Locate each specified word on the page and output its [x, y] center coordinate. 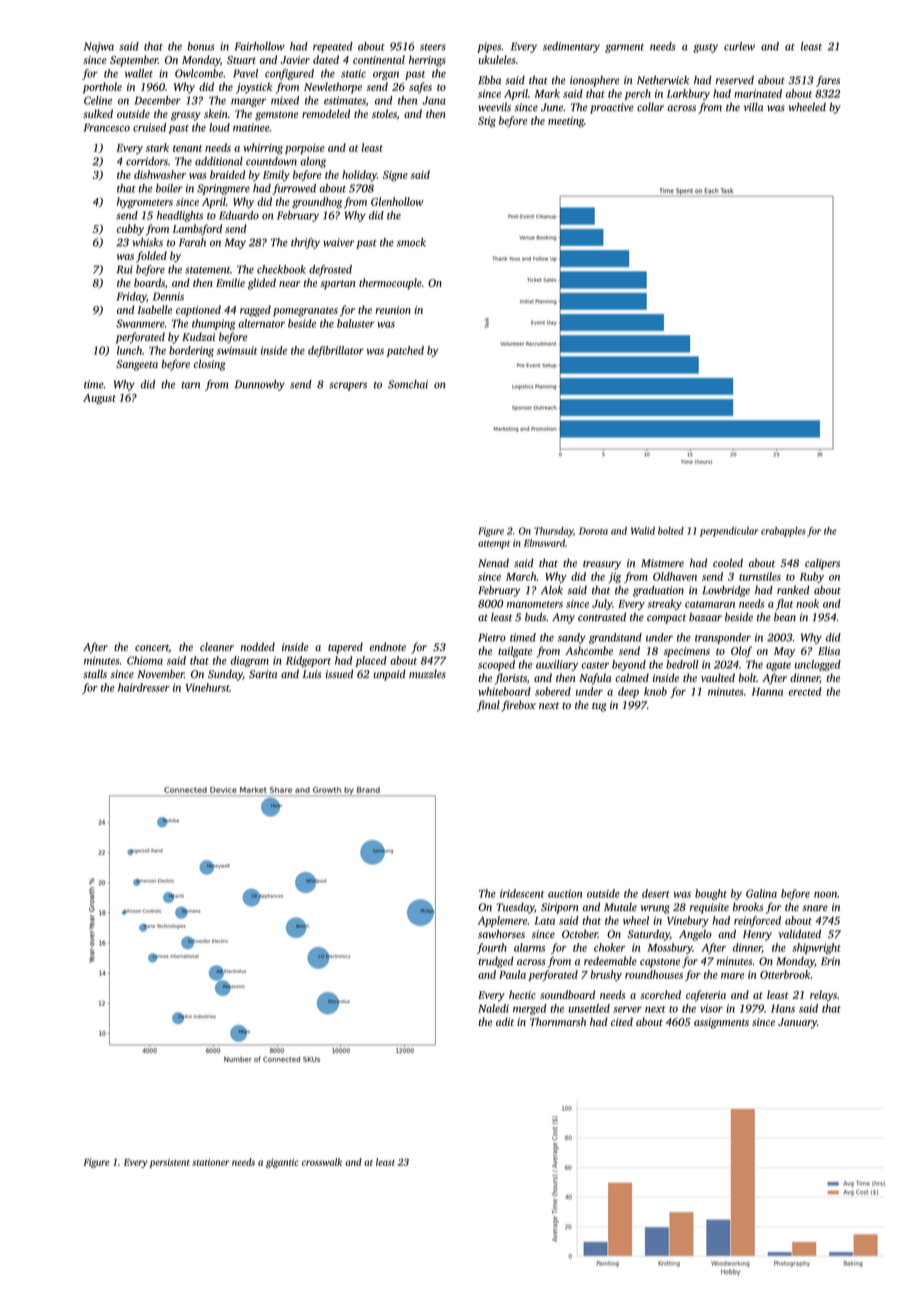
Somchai [408, 384]
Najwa [99, 47]
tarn [191, 385]
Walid [643, 531]
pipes [489, 47]
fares [828, 81]
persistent [169, 1163]
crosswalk [322, 1162]
